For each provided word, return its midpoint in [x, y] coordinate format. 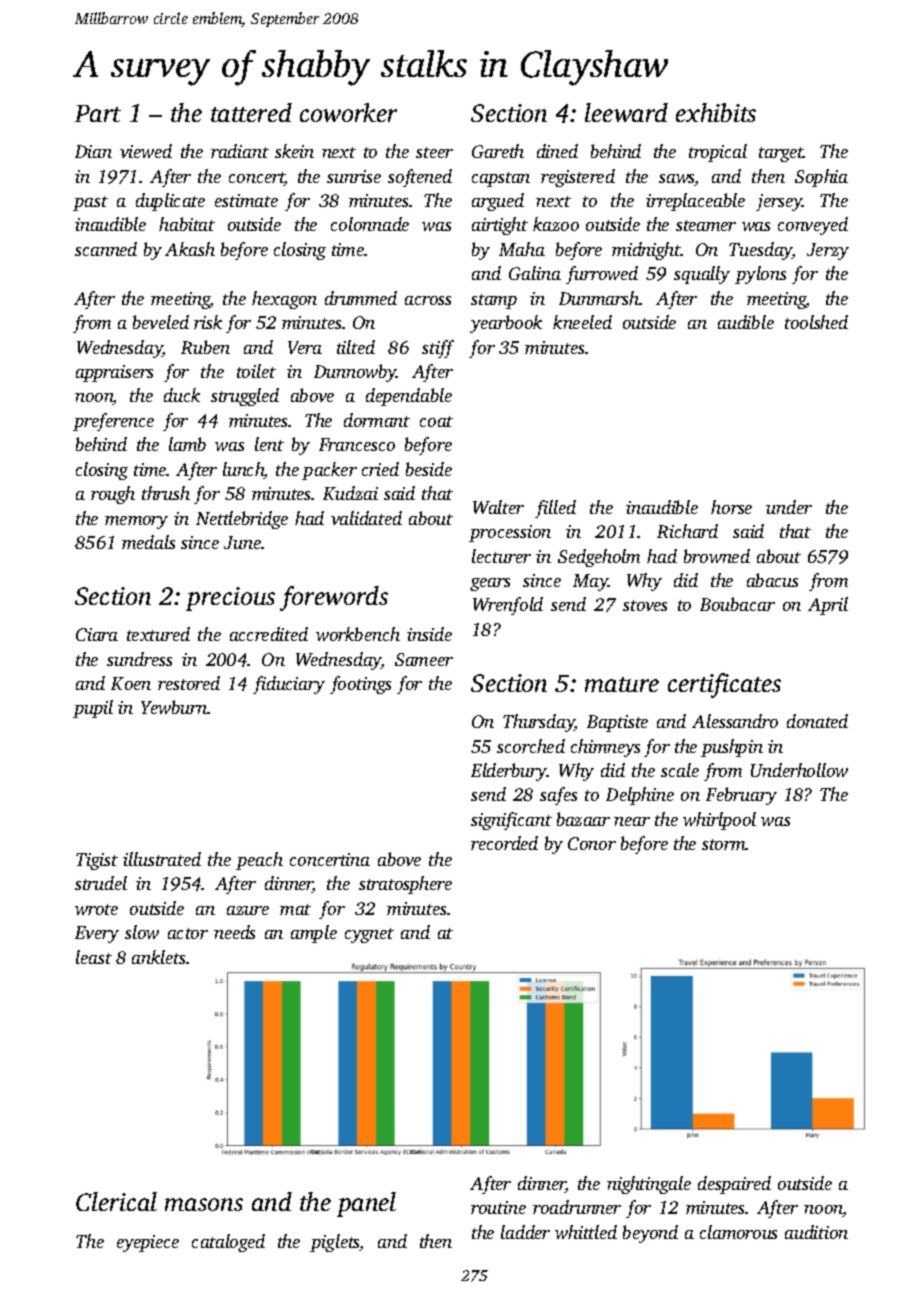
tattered [251, 112]
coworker [348, 112]
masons [204, 1204]
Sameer [424, 659]
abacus [772, 580]
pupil [93, 709]
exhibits [716, 112]
